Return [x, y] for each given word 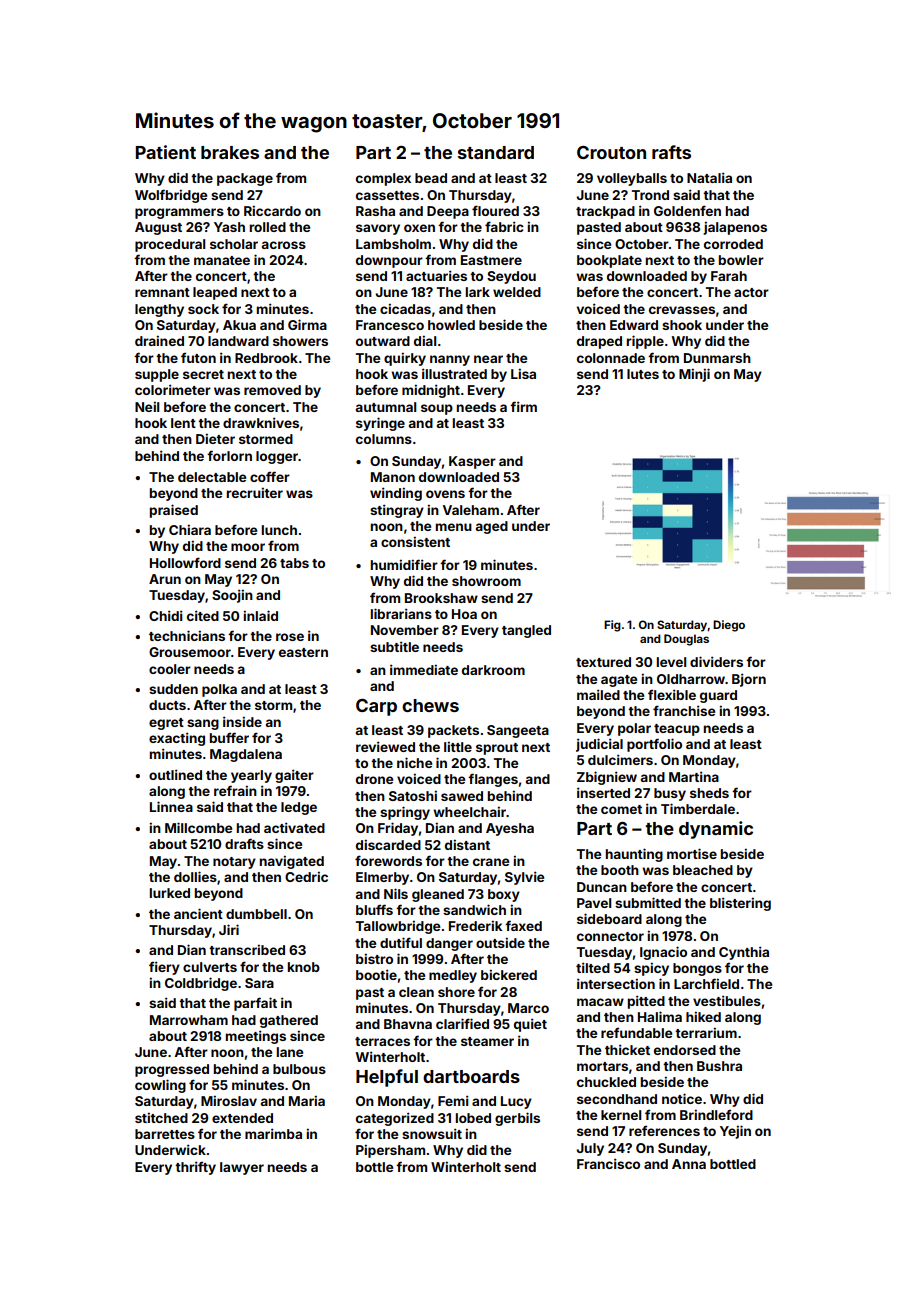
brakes [230, 152]
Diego [729, 626]
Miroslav [229, 1100]
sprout [497, 749]
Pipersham [390, 1151]
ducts [167, 705]
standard [496, 152]
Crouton [611, 152]
